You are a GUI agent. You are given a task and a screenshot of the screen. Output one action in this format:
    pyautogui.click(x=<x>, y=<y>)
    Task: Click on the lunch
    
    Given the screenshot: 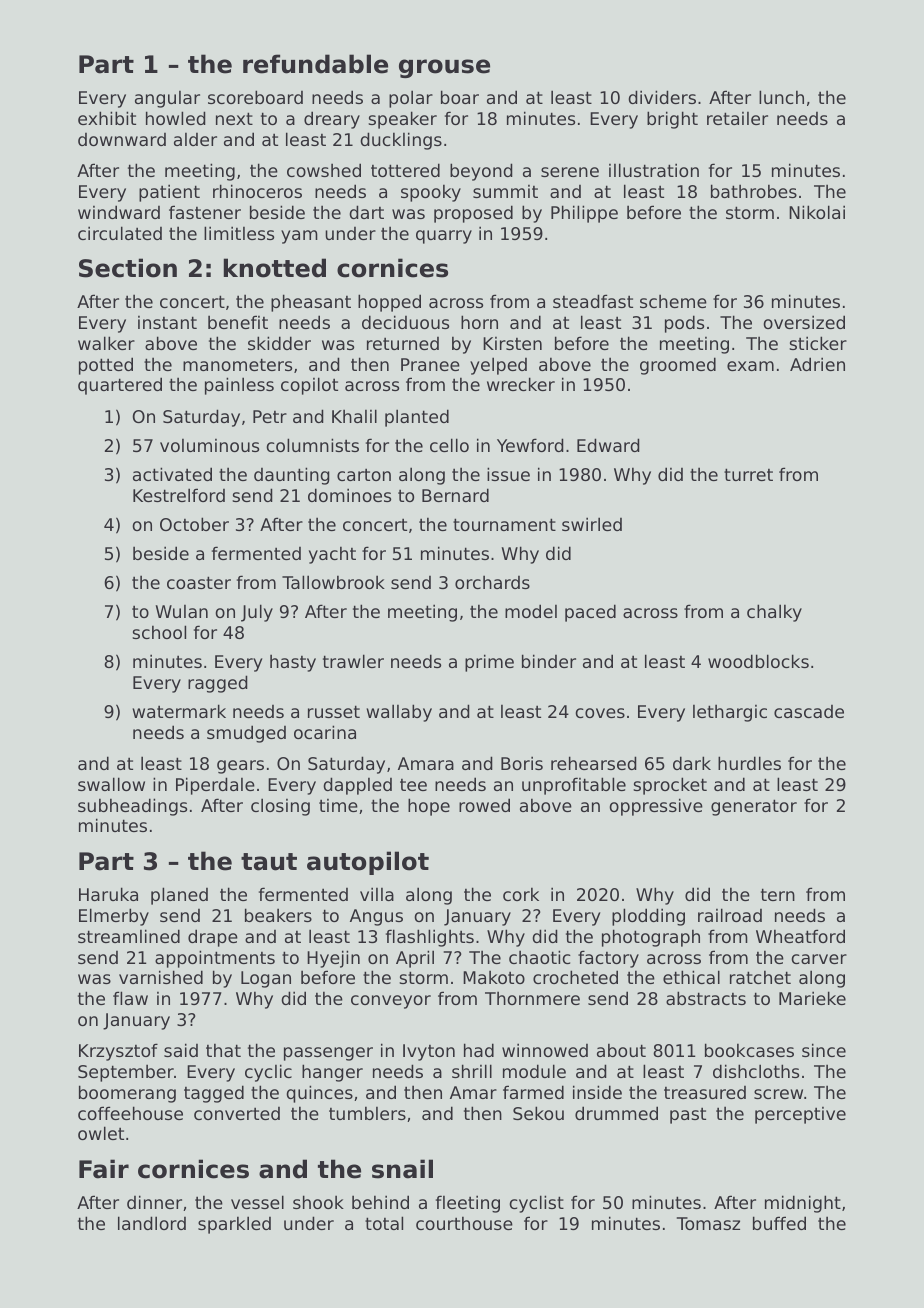 What is the action you would take?
    pyautogui.click(x=781, y=97)
